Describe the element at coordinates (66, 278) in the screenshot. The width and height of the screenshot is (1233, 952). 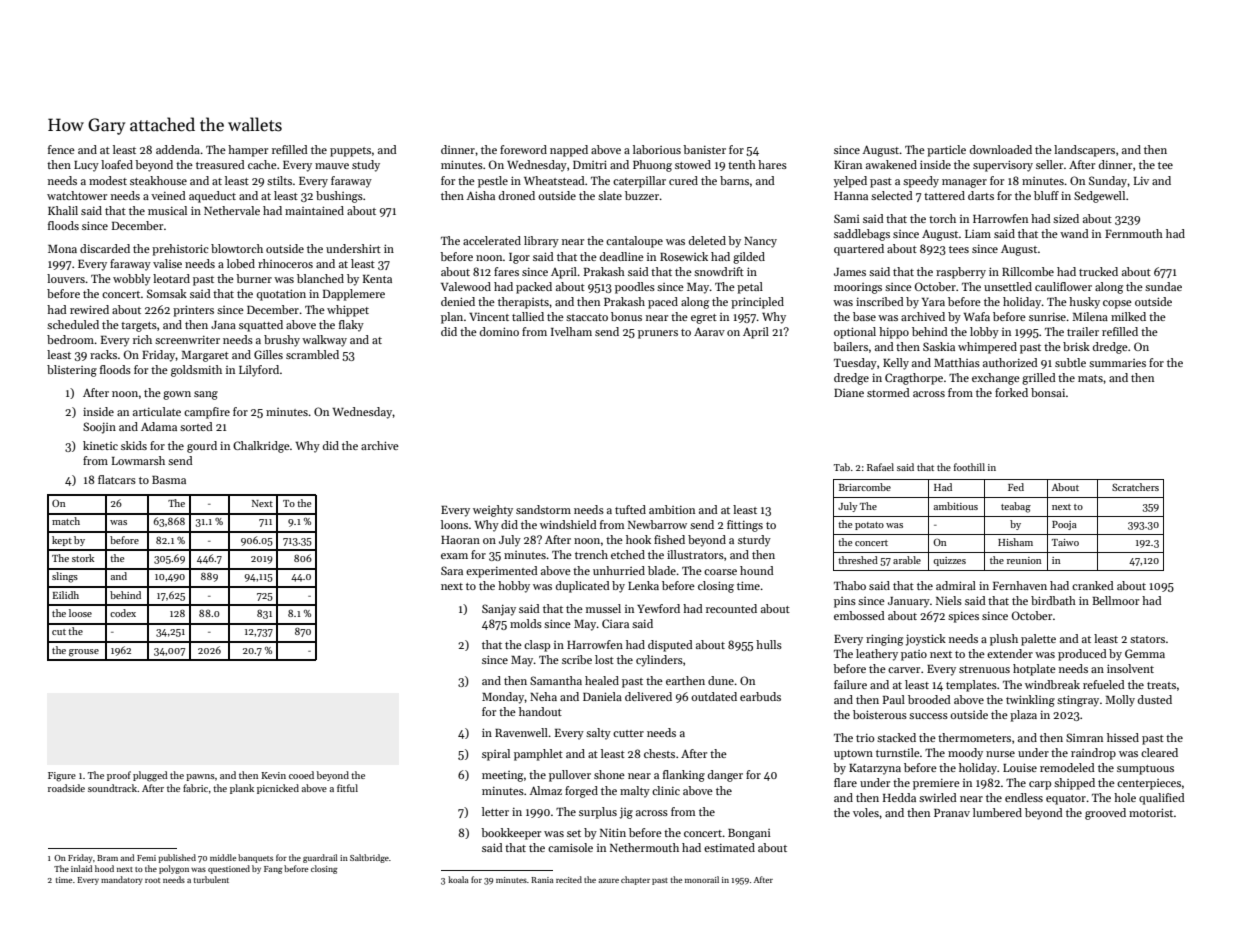
I see `louvers` at that location.
